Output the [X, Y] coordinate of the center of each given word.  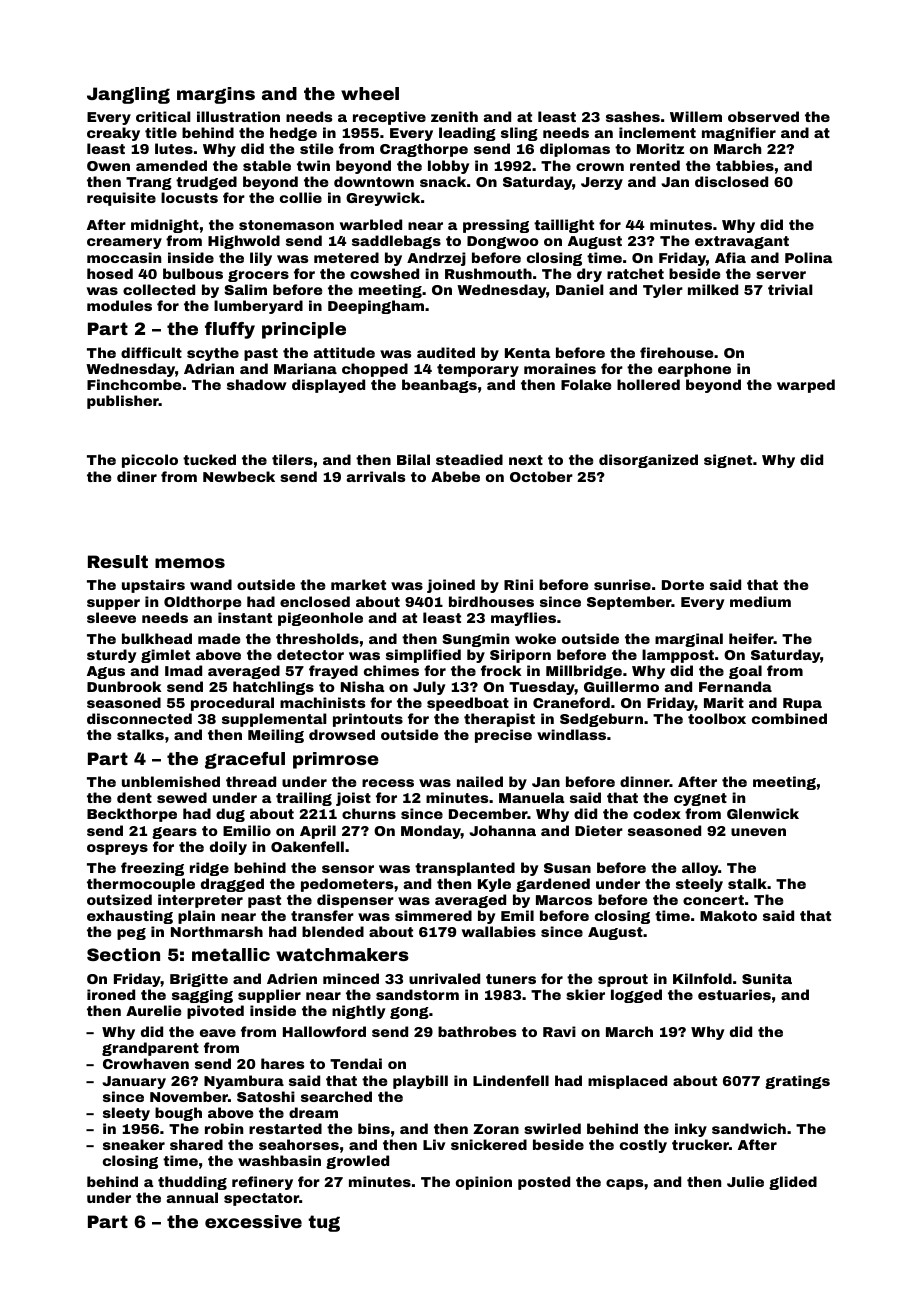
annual [192, 1197]
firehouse [676, 352]
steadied [469, 459]
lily [261, 259]
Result [118, 561]
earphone [694, 370]
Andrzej [436, 259]
